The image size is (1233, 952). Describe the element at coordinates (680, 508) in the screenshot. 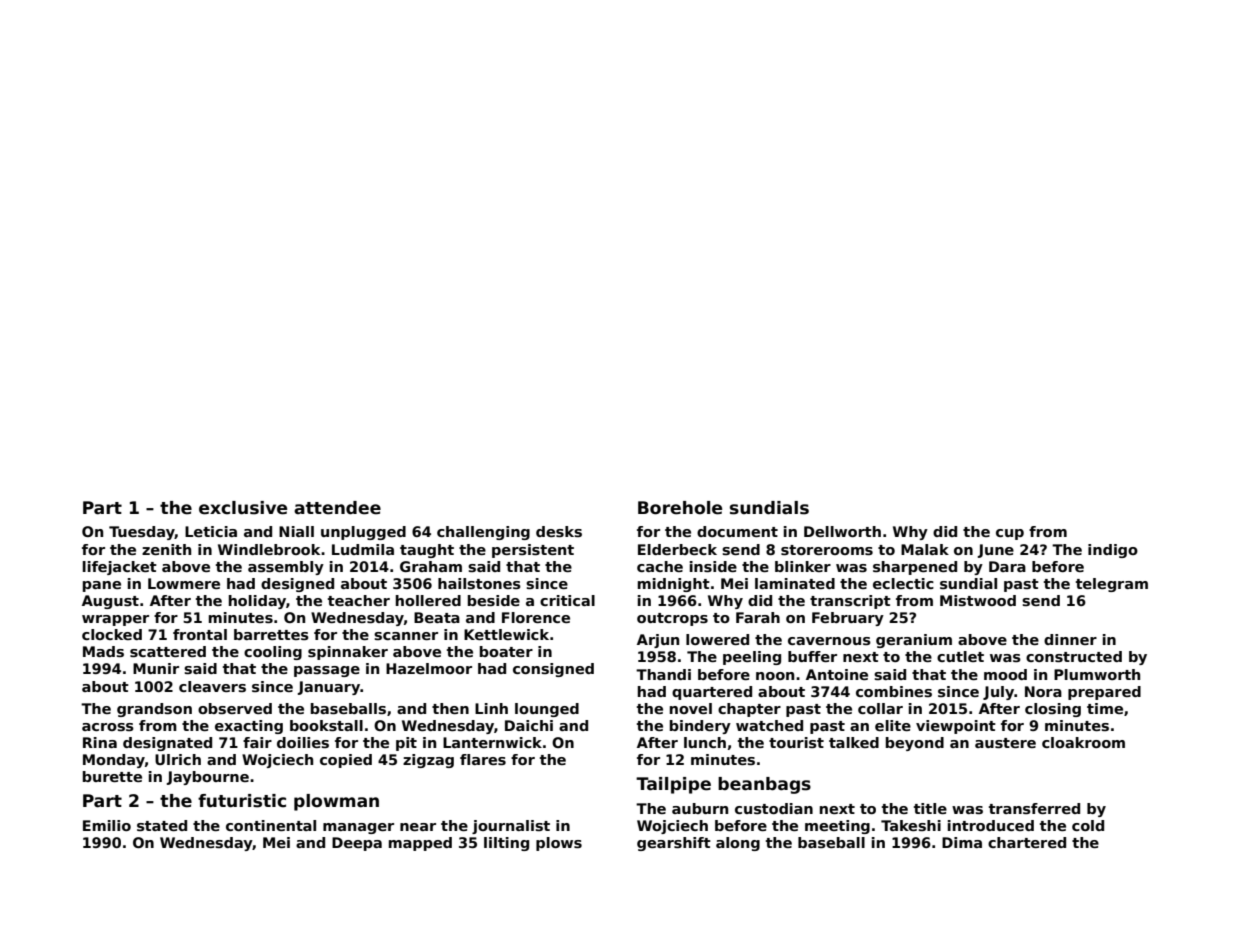

I see `Borehole` at that location.
